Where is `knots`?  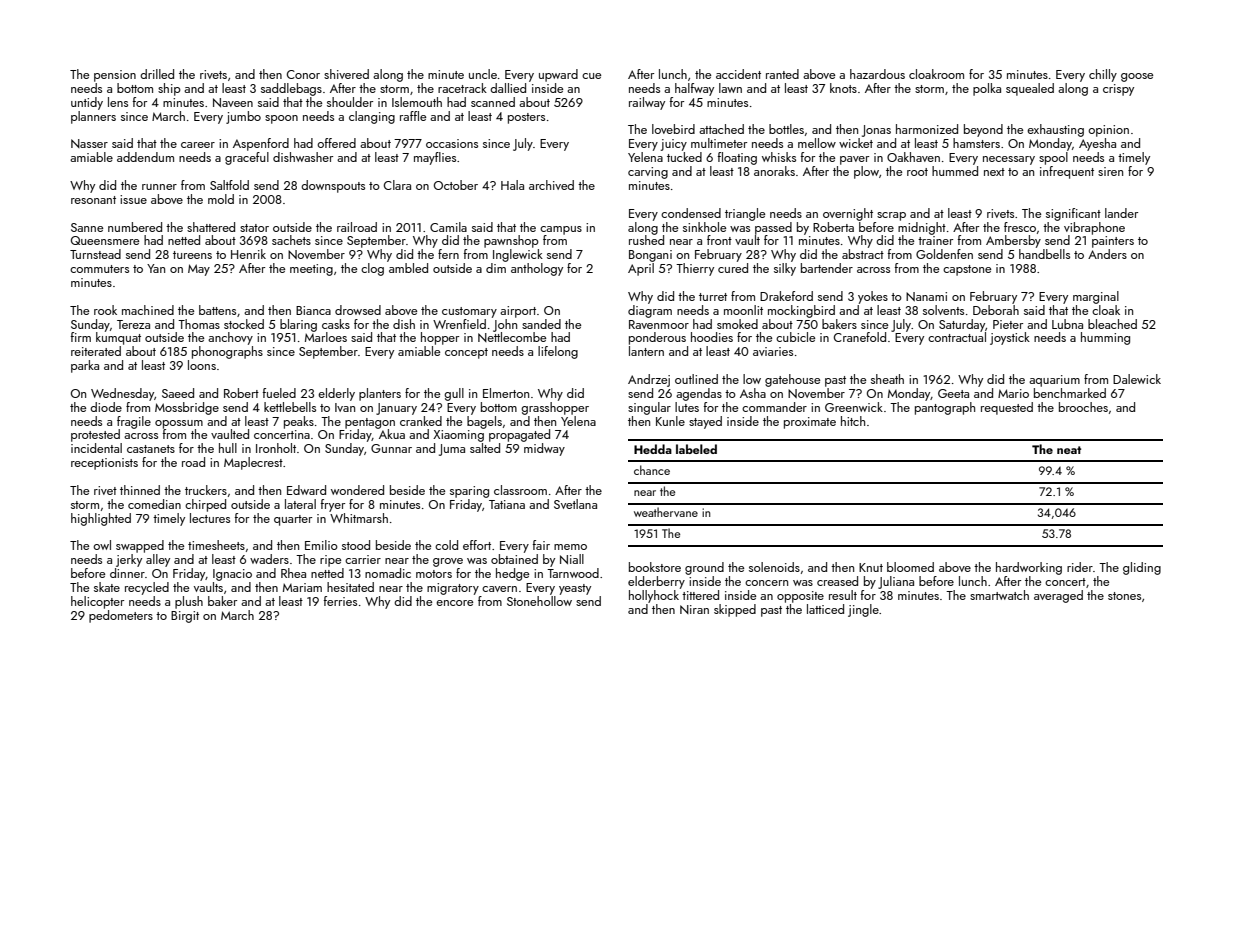 knots is located at coordinates (843, 88).
